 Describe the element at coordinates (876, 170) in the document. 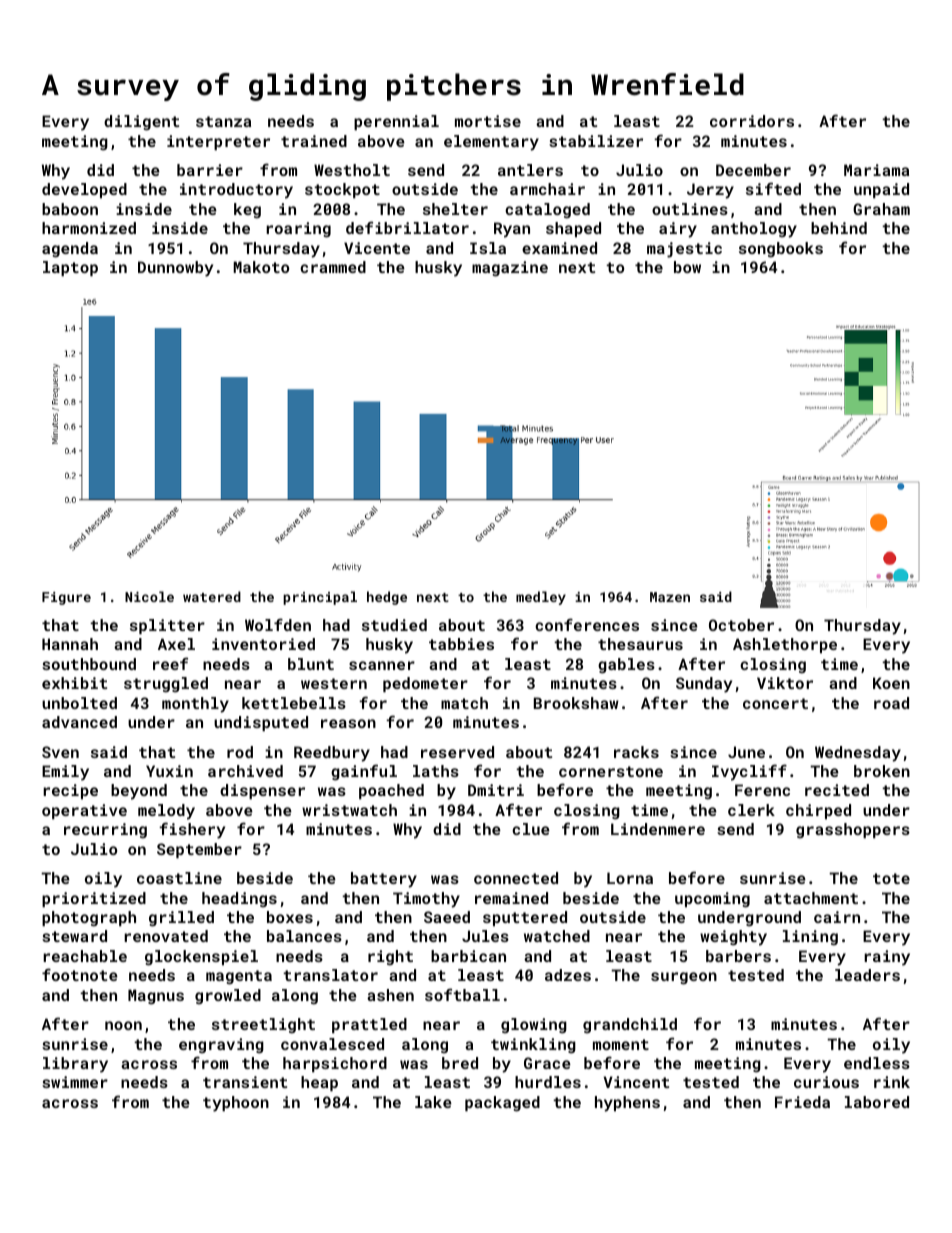

I see `Mariama` at that location.
